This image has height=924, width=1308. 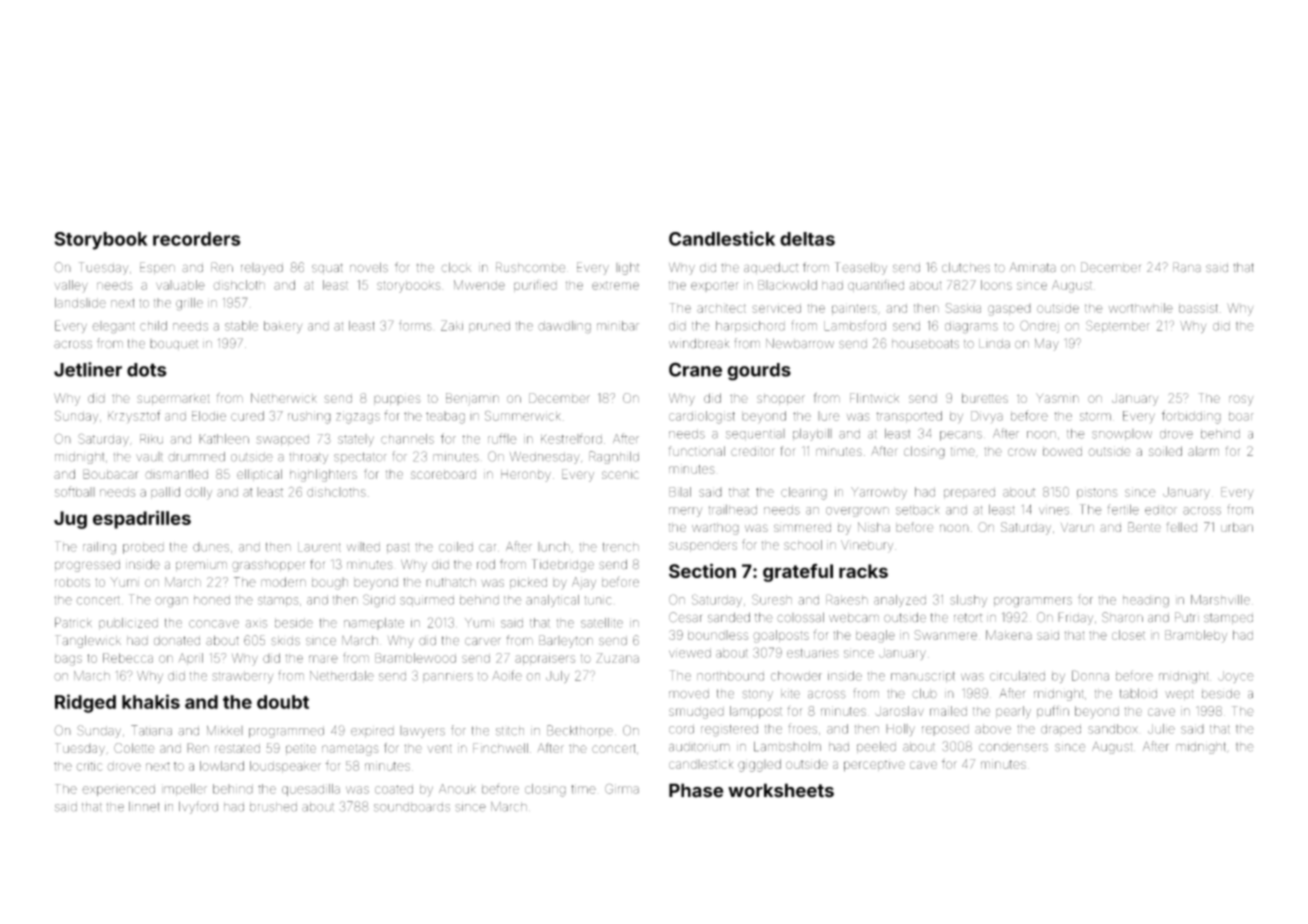 What do you see at coordinates (273, 807) in the image?
I see `brushed` at bounding box center [273, 807].
